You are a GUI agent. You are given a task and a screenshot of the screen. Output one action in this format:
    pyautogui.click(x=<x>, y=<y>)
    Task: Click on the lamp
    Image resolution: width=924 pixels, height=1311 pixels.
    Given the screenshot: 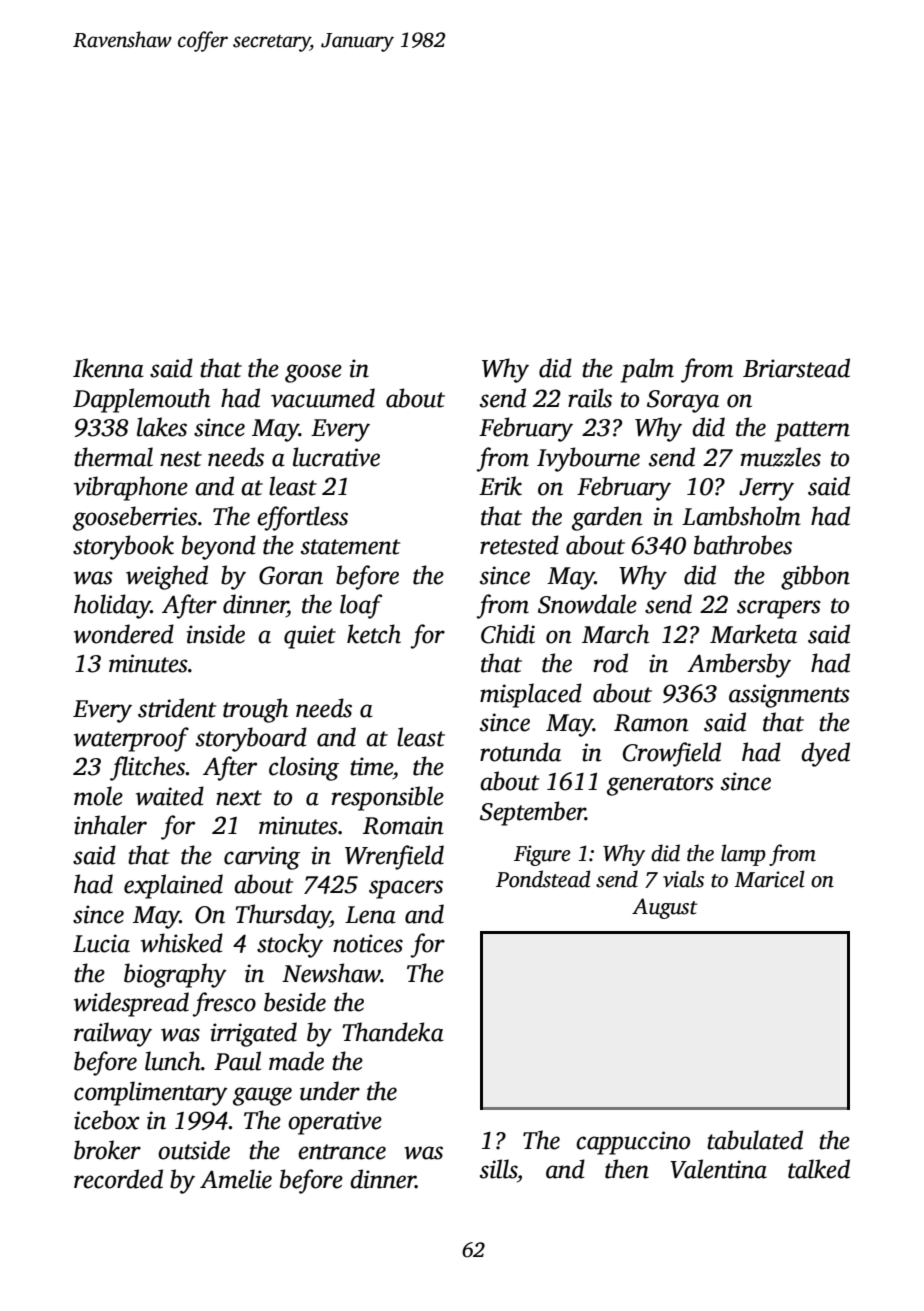 What is the action you would take?
    pyautogui.click(x=743, y=855)
